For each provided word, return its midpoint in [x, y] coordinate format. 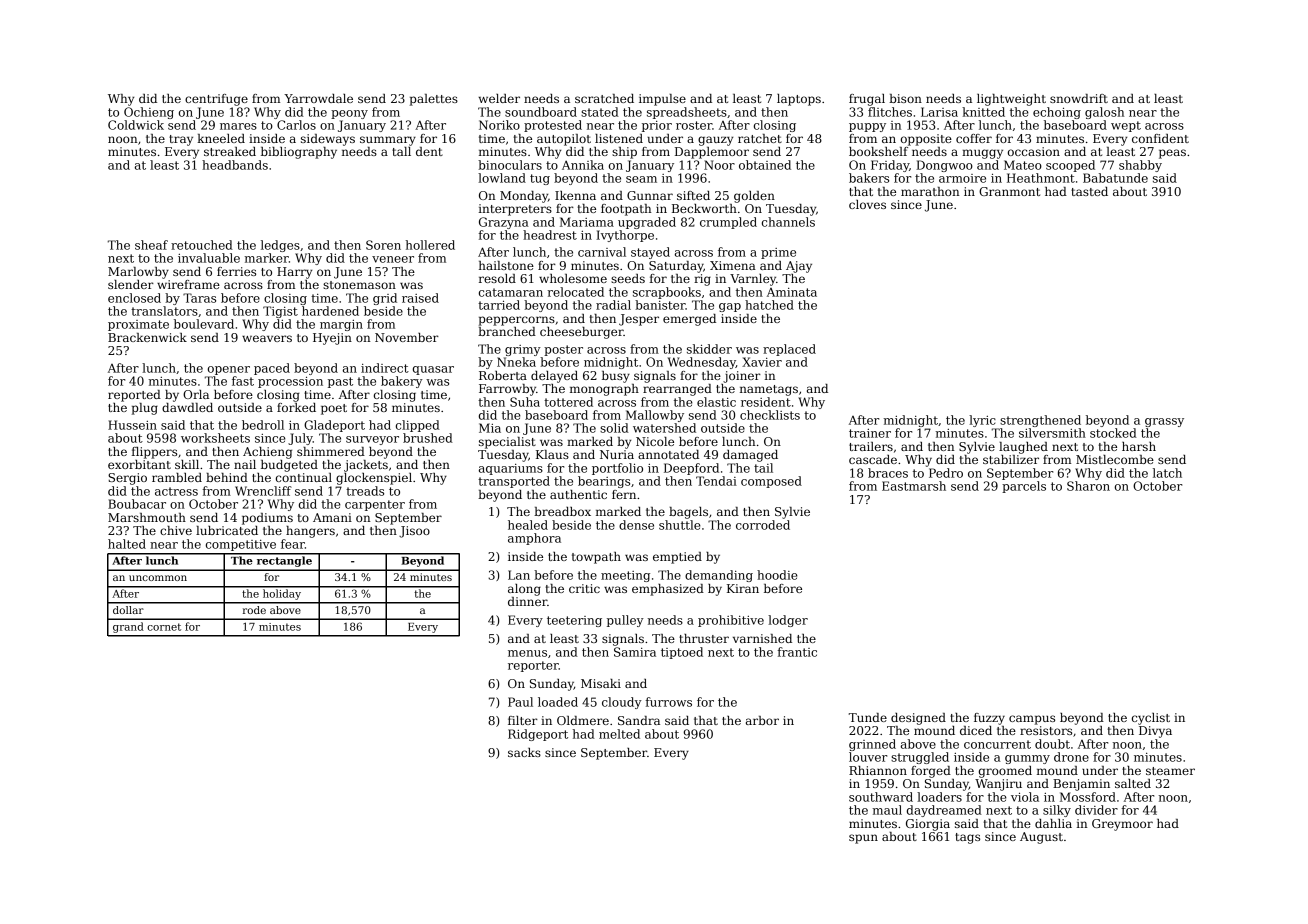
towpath [596, 558]
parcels [1024, 487]
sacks [524, 752]
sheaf [151, 245]
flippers [154, 453]
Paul [520, 702]
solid [614, 428]
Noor [719, 165]
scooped [1070, 166]
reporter [533, 666]
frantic [797, 652]
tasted [1089, 191]
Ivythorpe [625, 236]
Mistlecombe [1115, 459]
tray [181, 140]
